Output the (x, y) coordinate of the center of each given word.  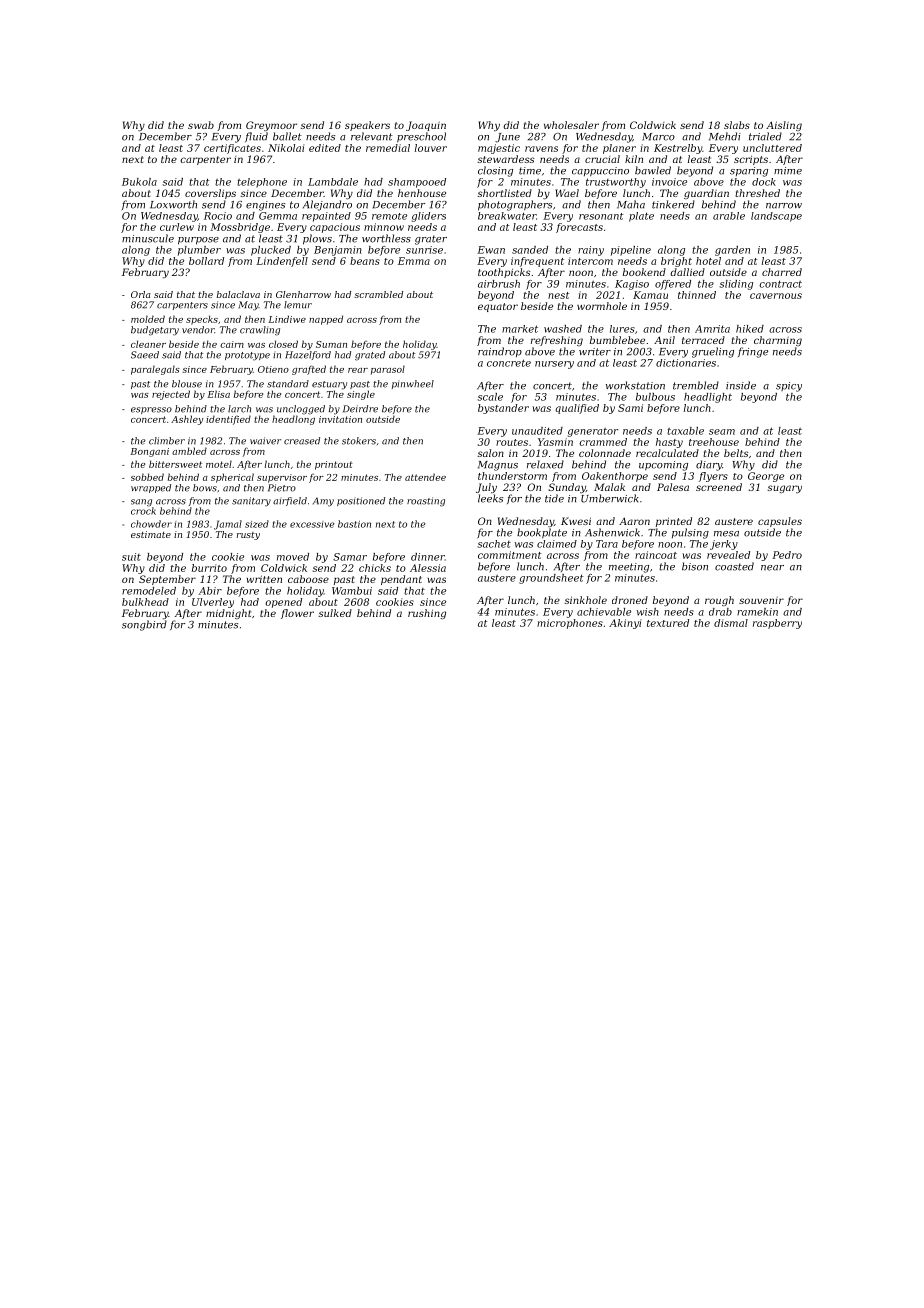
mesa (726, 534)
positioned (361, 501)
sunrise (424, 250)
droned (630, 600)
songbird (144, 625)
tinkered (673, 204)
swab (201, 125)
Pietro (282, 488)
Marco (658, 137)
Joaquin (426, 126)
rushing (427, 614)
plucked (271, 251)
